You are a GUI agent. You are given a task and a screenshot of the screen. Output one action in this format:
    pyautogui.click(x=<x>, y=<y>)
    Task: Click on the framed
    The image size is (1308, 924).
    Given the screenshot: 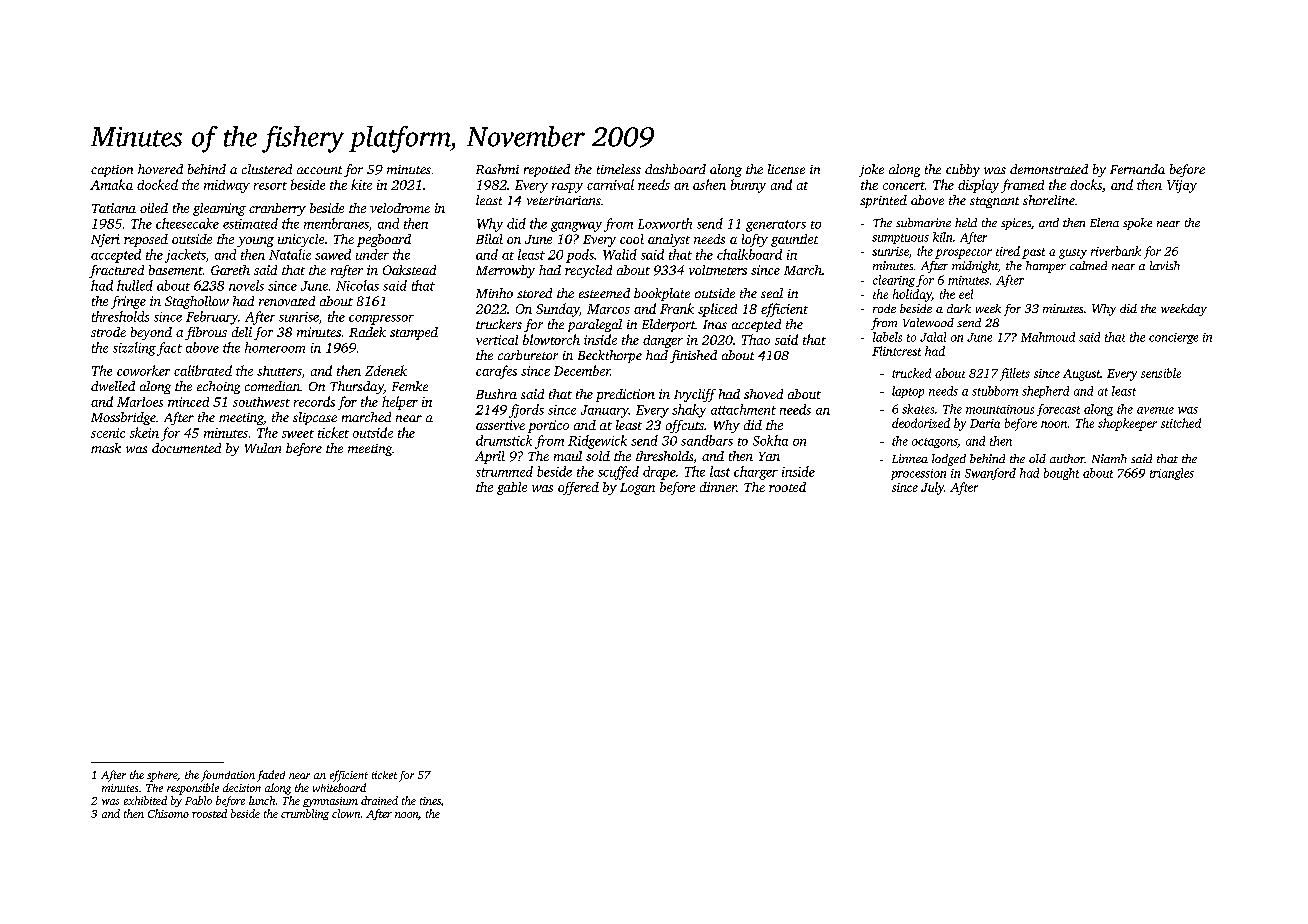 What is the action you would take?
    pyautogui.click(x=1022, y=186)
